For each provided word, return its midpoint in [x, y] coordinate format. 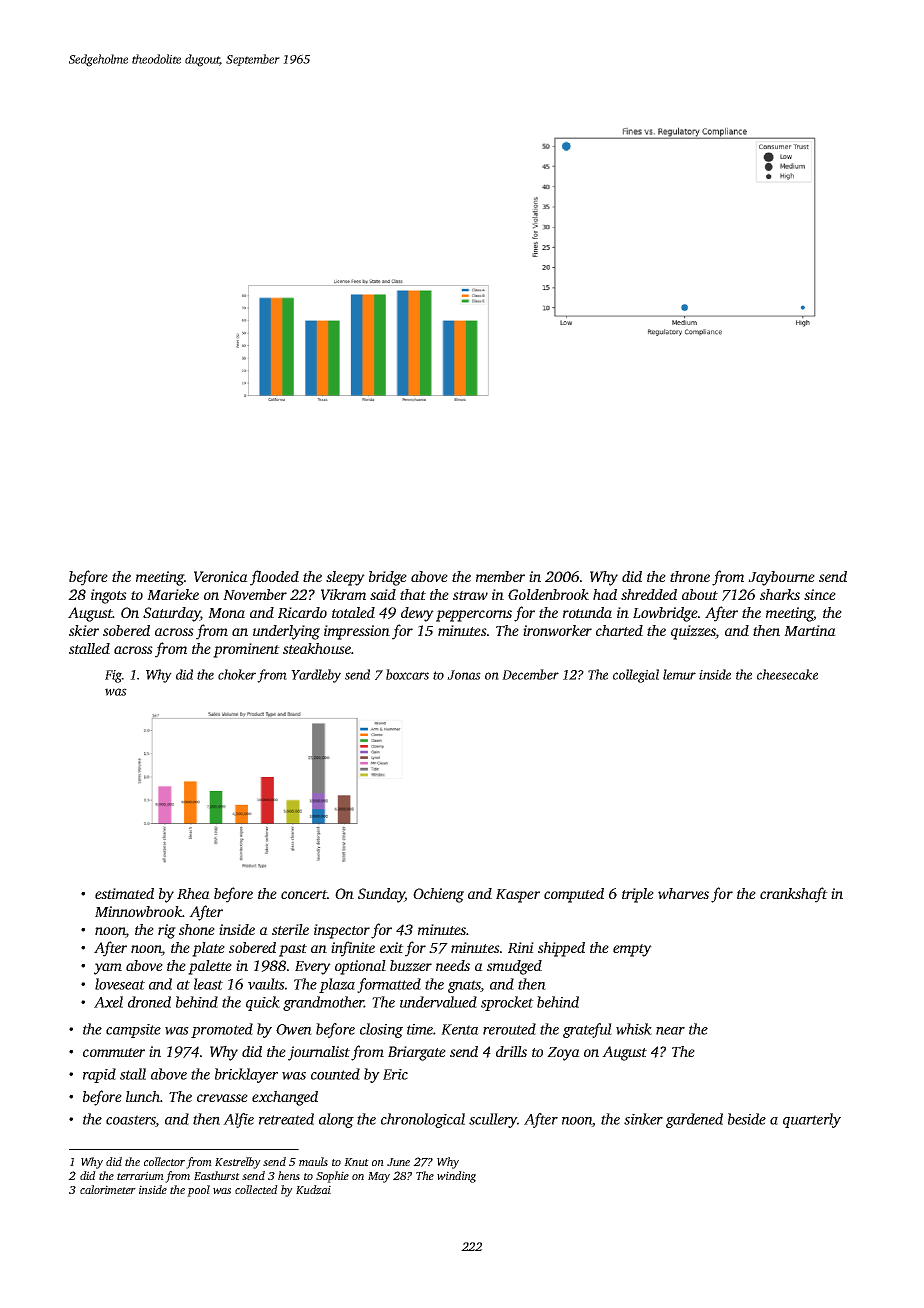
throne [690, 576]
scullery [493, 1120]
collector [164, 1161]
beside [747, 1119]
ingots [109, 596]
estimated [124, 893]
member [500, 576]
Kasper [518, 896]
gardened [694, 1120]
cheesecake [787, 674]
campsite [133, 1031]
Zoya [563, 1054]
